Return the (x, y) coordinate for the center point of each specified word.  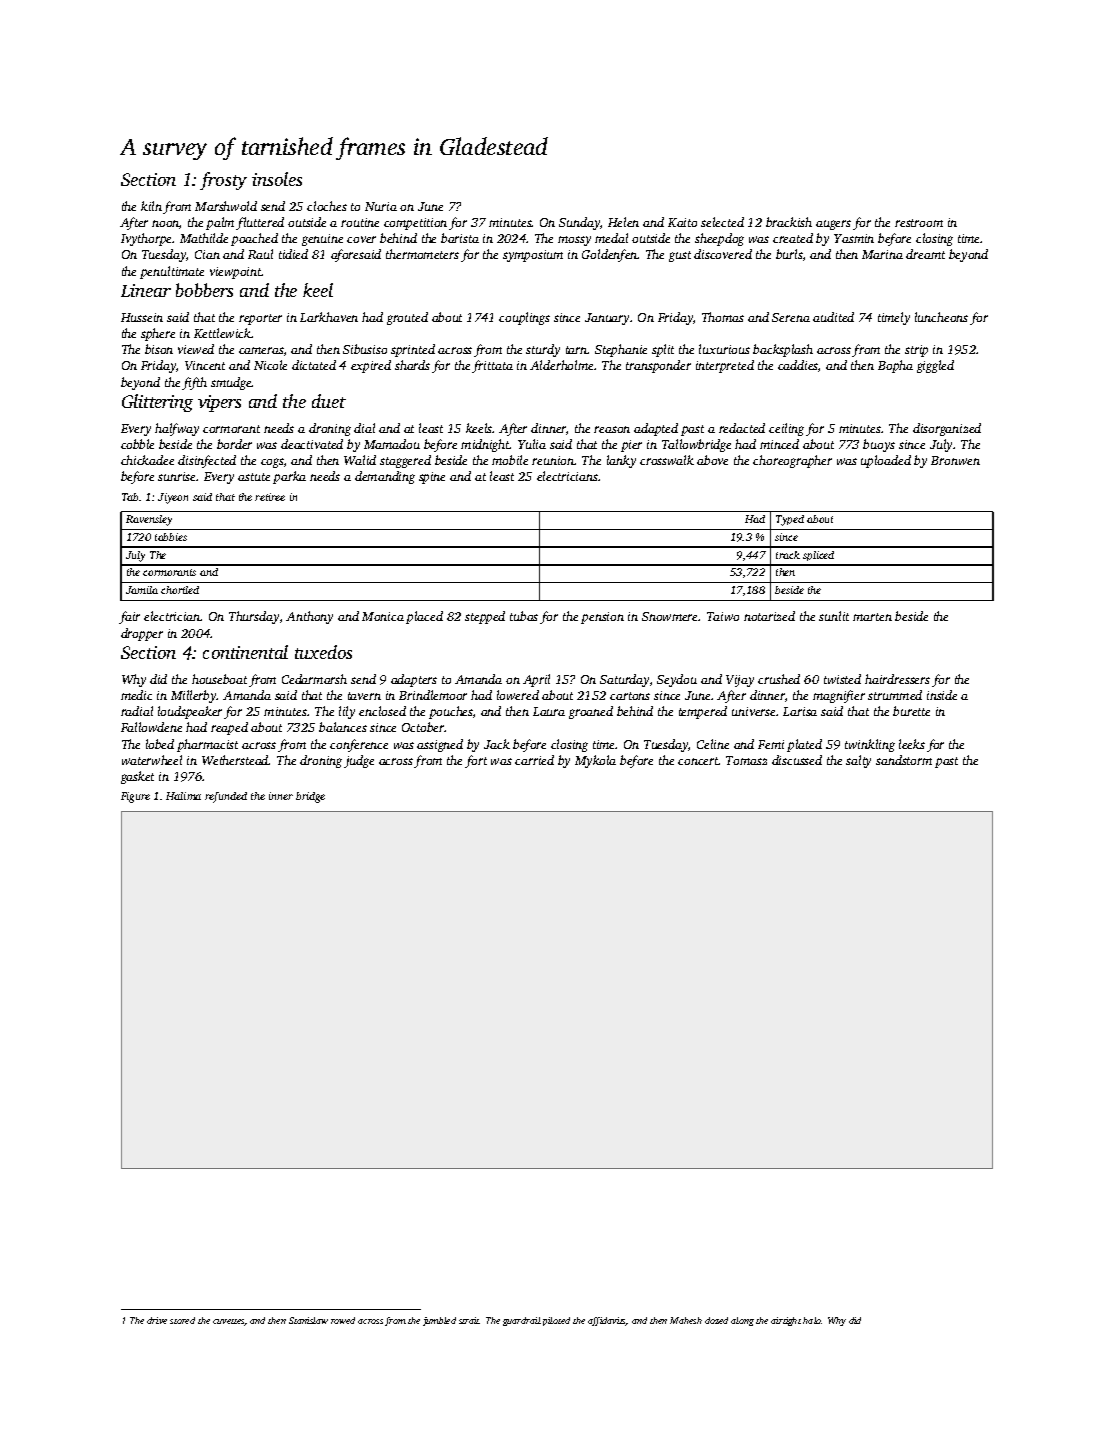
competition (415, 224)
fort (476, 761)
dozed (716, 1320)
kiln (151, 206)
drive (157, 1320)
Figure (135, 797)
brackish (789, 222)
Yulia (532, 444)
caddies (798, 365)
